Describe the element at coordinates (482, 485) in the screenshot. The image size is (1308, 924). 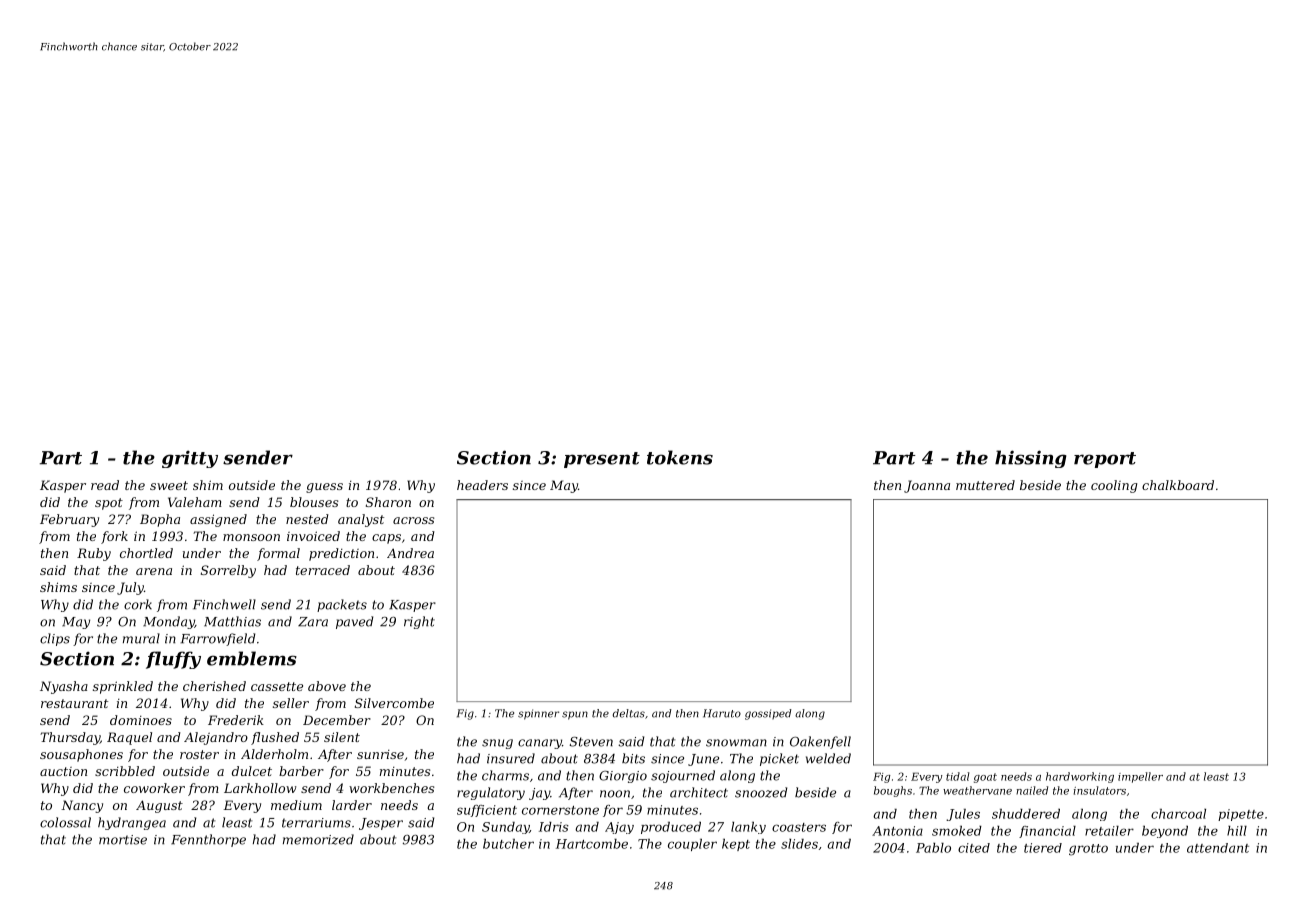
I see `headers` at that location.
